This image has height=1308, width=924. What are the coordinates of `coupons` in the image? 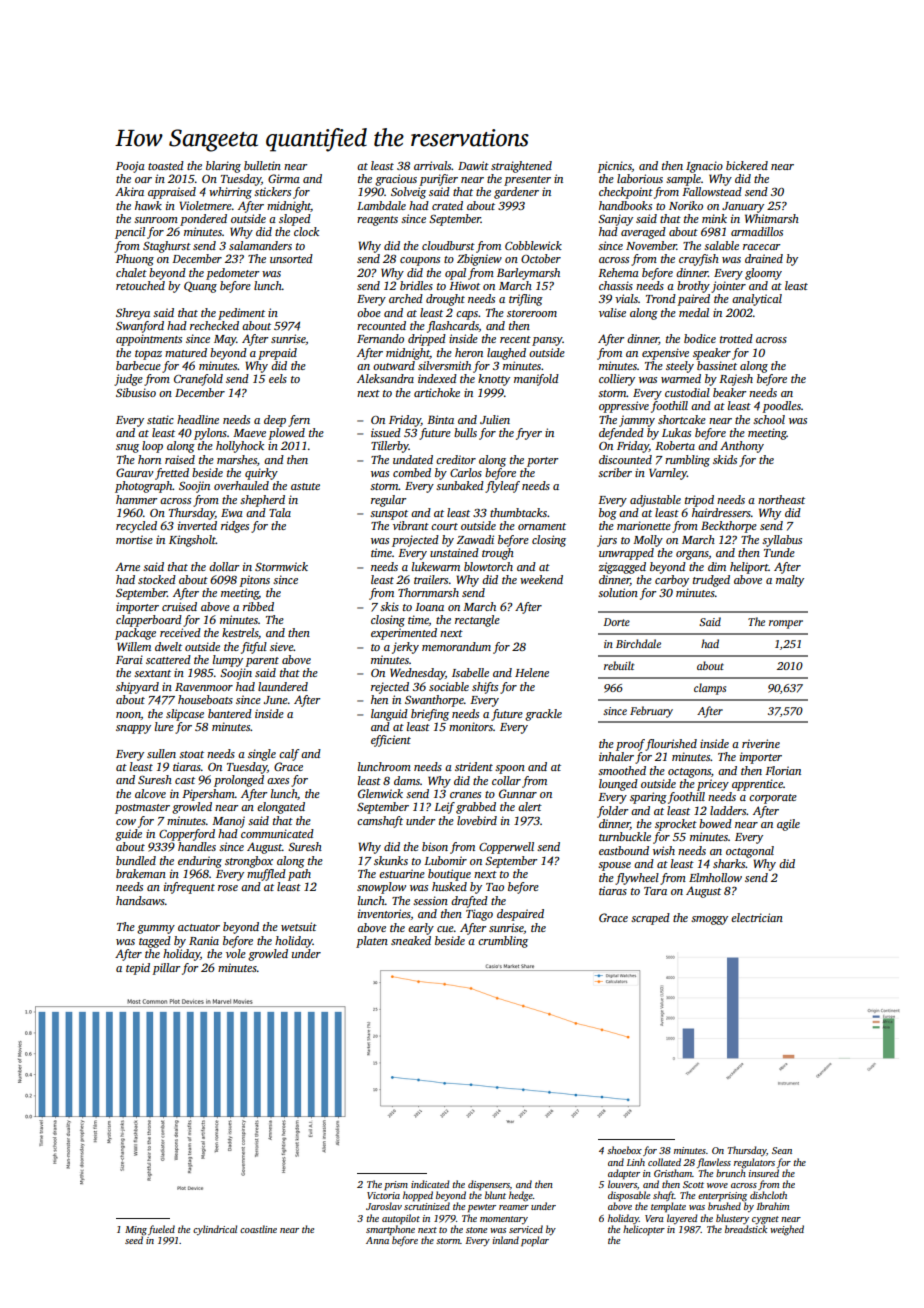 It's located at (420, 261).
